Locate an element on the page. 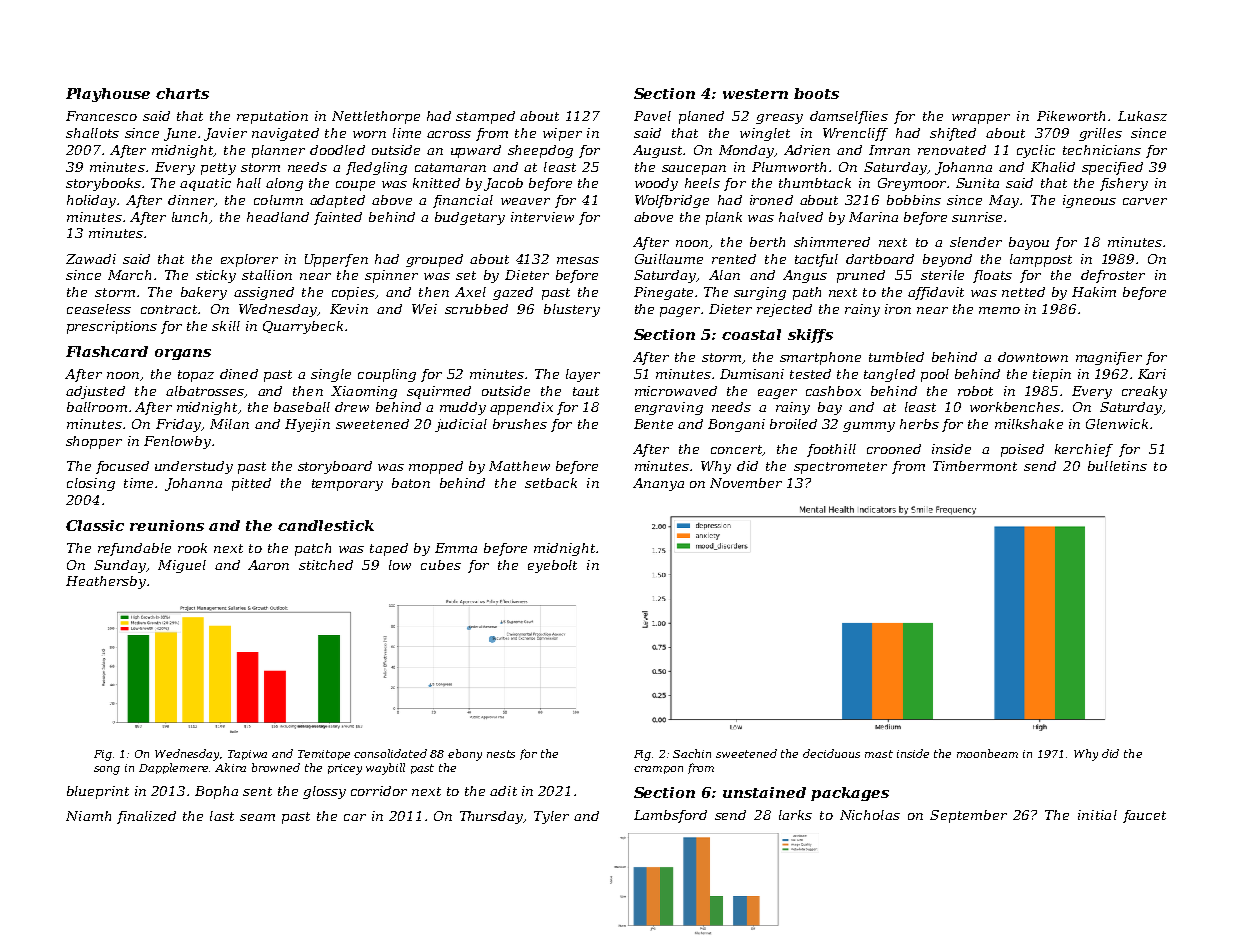 The image size is (1233, 952). Dapplemere is located at coordinates (174, 768).
